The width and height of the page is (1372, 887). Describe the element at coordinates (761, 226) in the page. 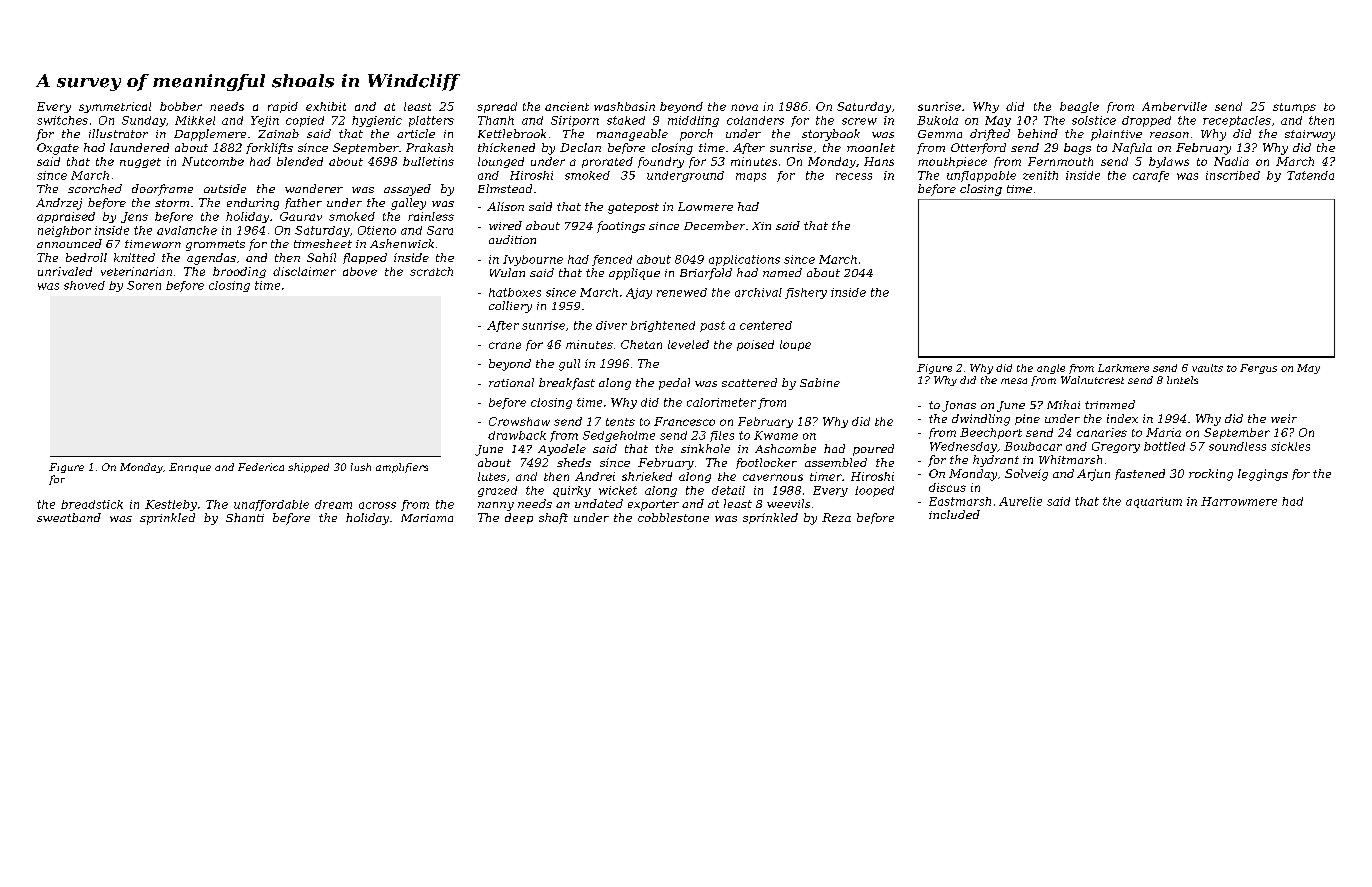

I see `Xin` at that location.
